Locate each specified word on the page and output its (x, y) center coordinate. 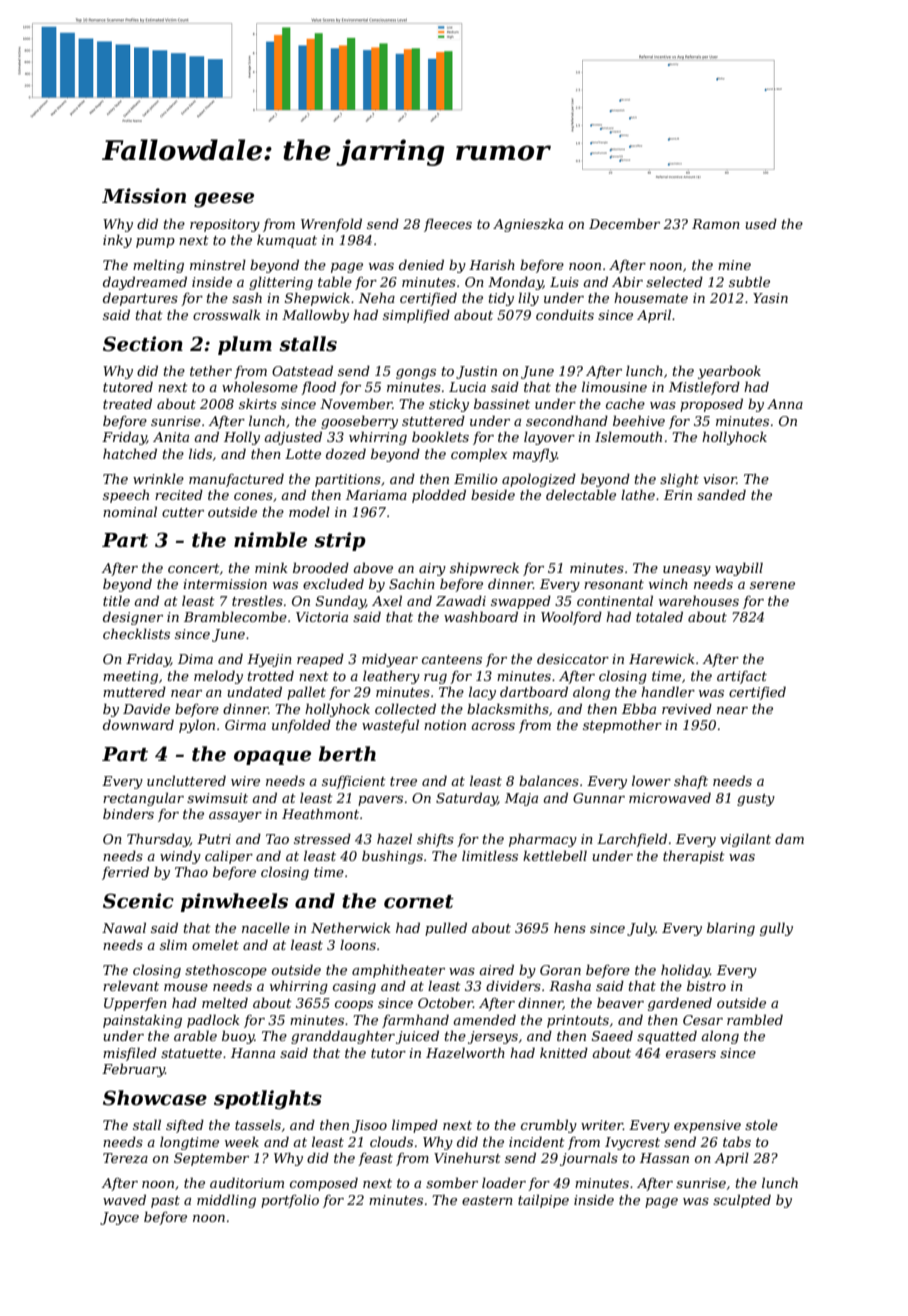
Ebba (639, 708)
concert (194, 568)
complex (479, 455)
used (761, 223)
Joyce (119, 1218)
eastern (487, 1200)
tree (403, 781)
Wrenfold (331, 225)
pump (155, 243)
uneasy (687, 571)
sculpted (742, 1201)
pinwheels (234, 902)
